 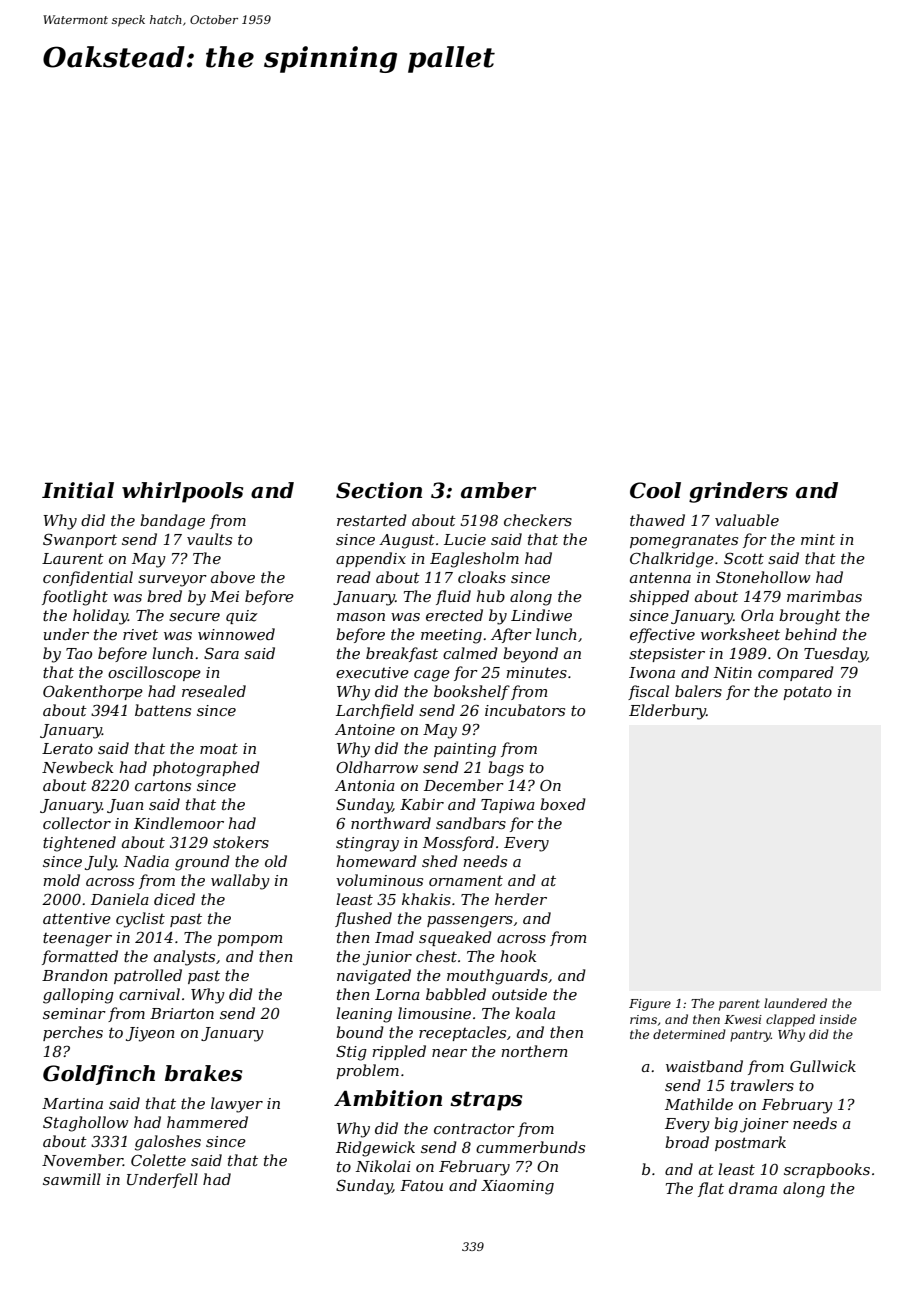 I want to click on whirlpools, so click(x=182, y=492).
